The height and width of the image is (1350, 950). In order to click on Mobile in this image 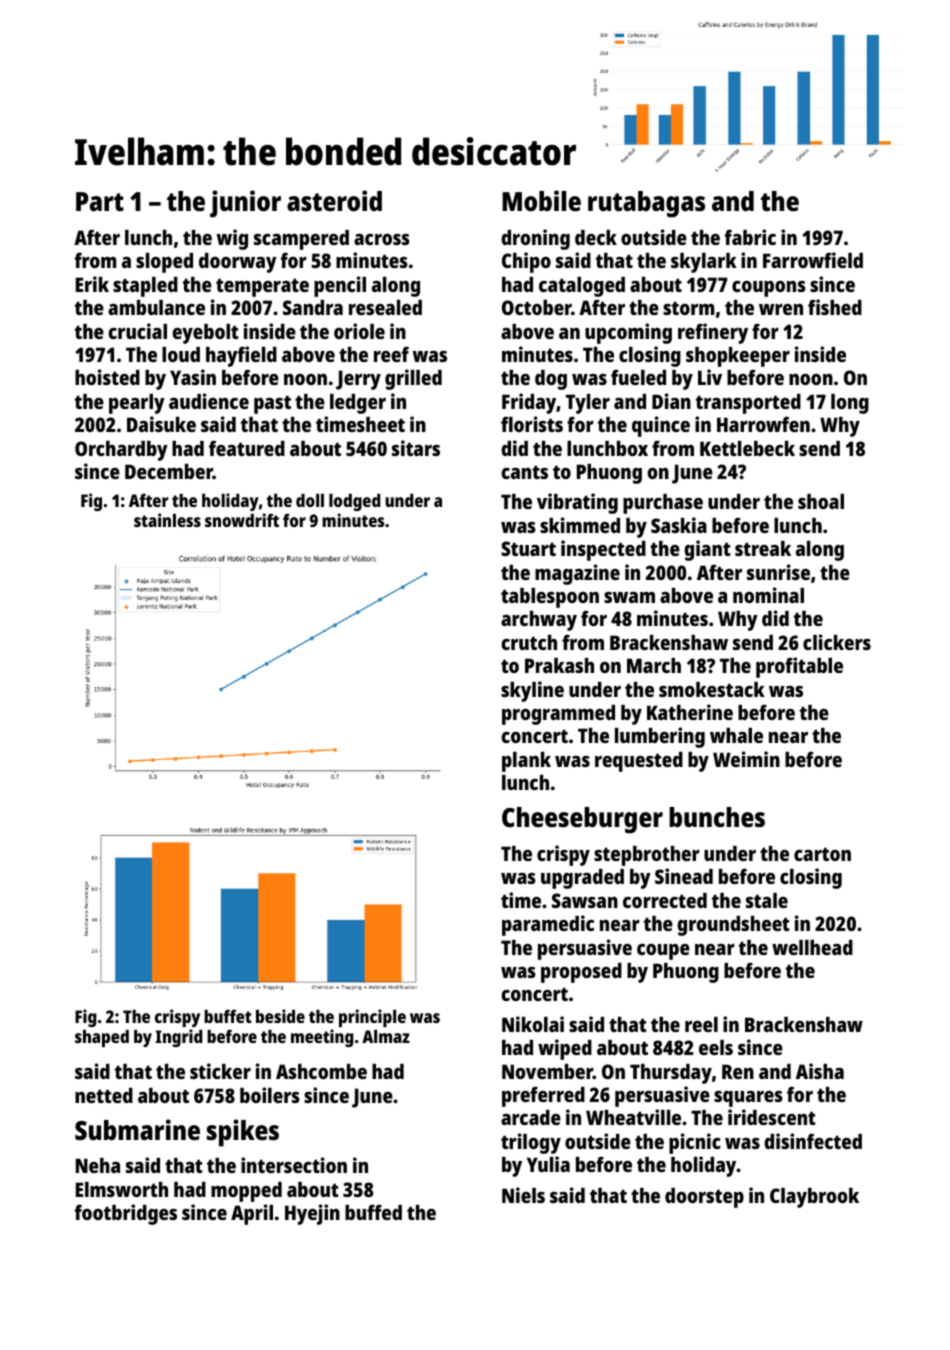, I will do `click(541, 201)`.
